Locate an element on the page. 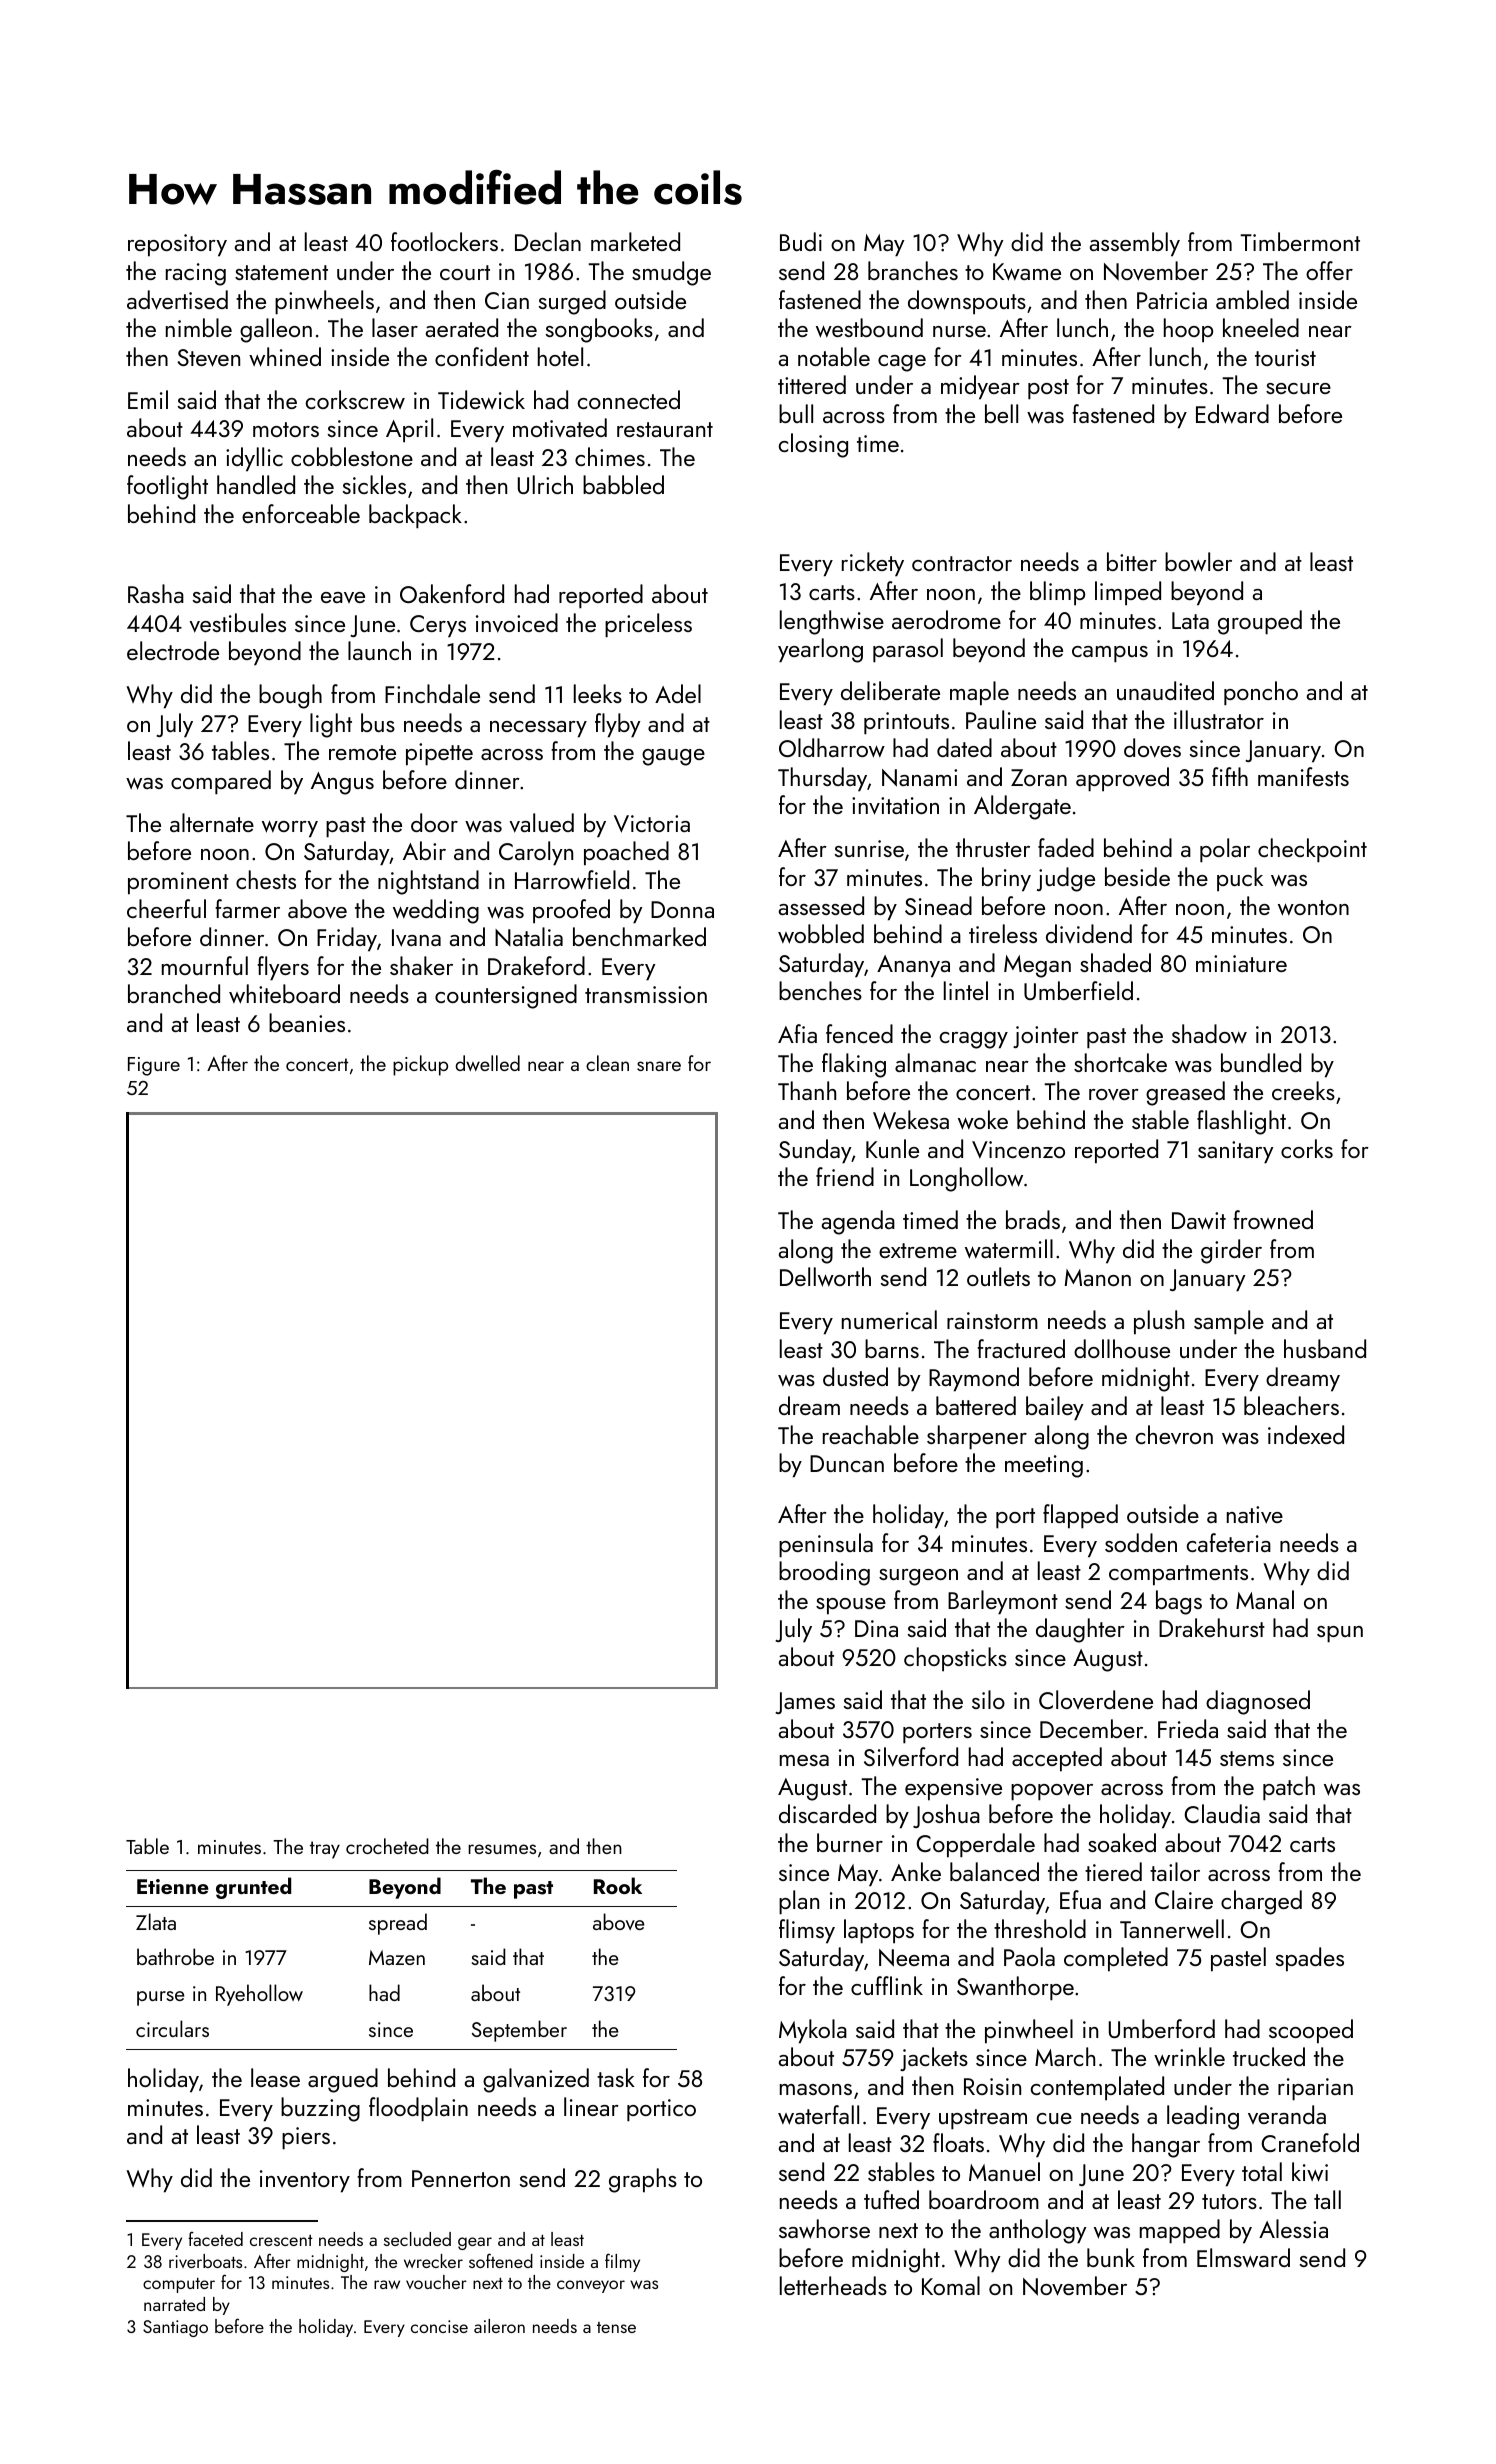 The width and height of the image is (1496, 2464). electrode is located at coordinates (173, 650).
